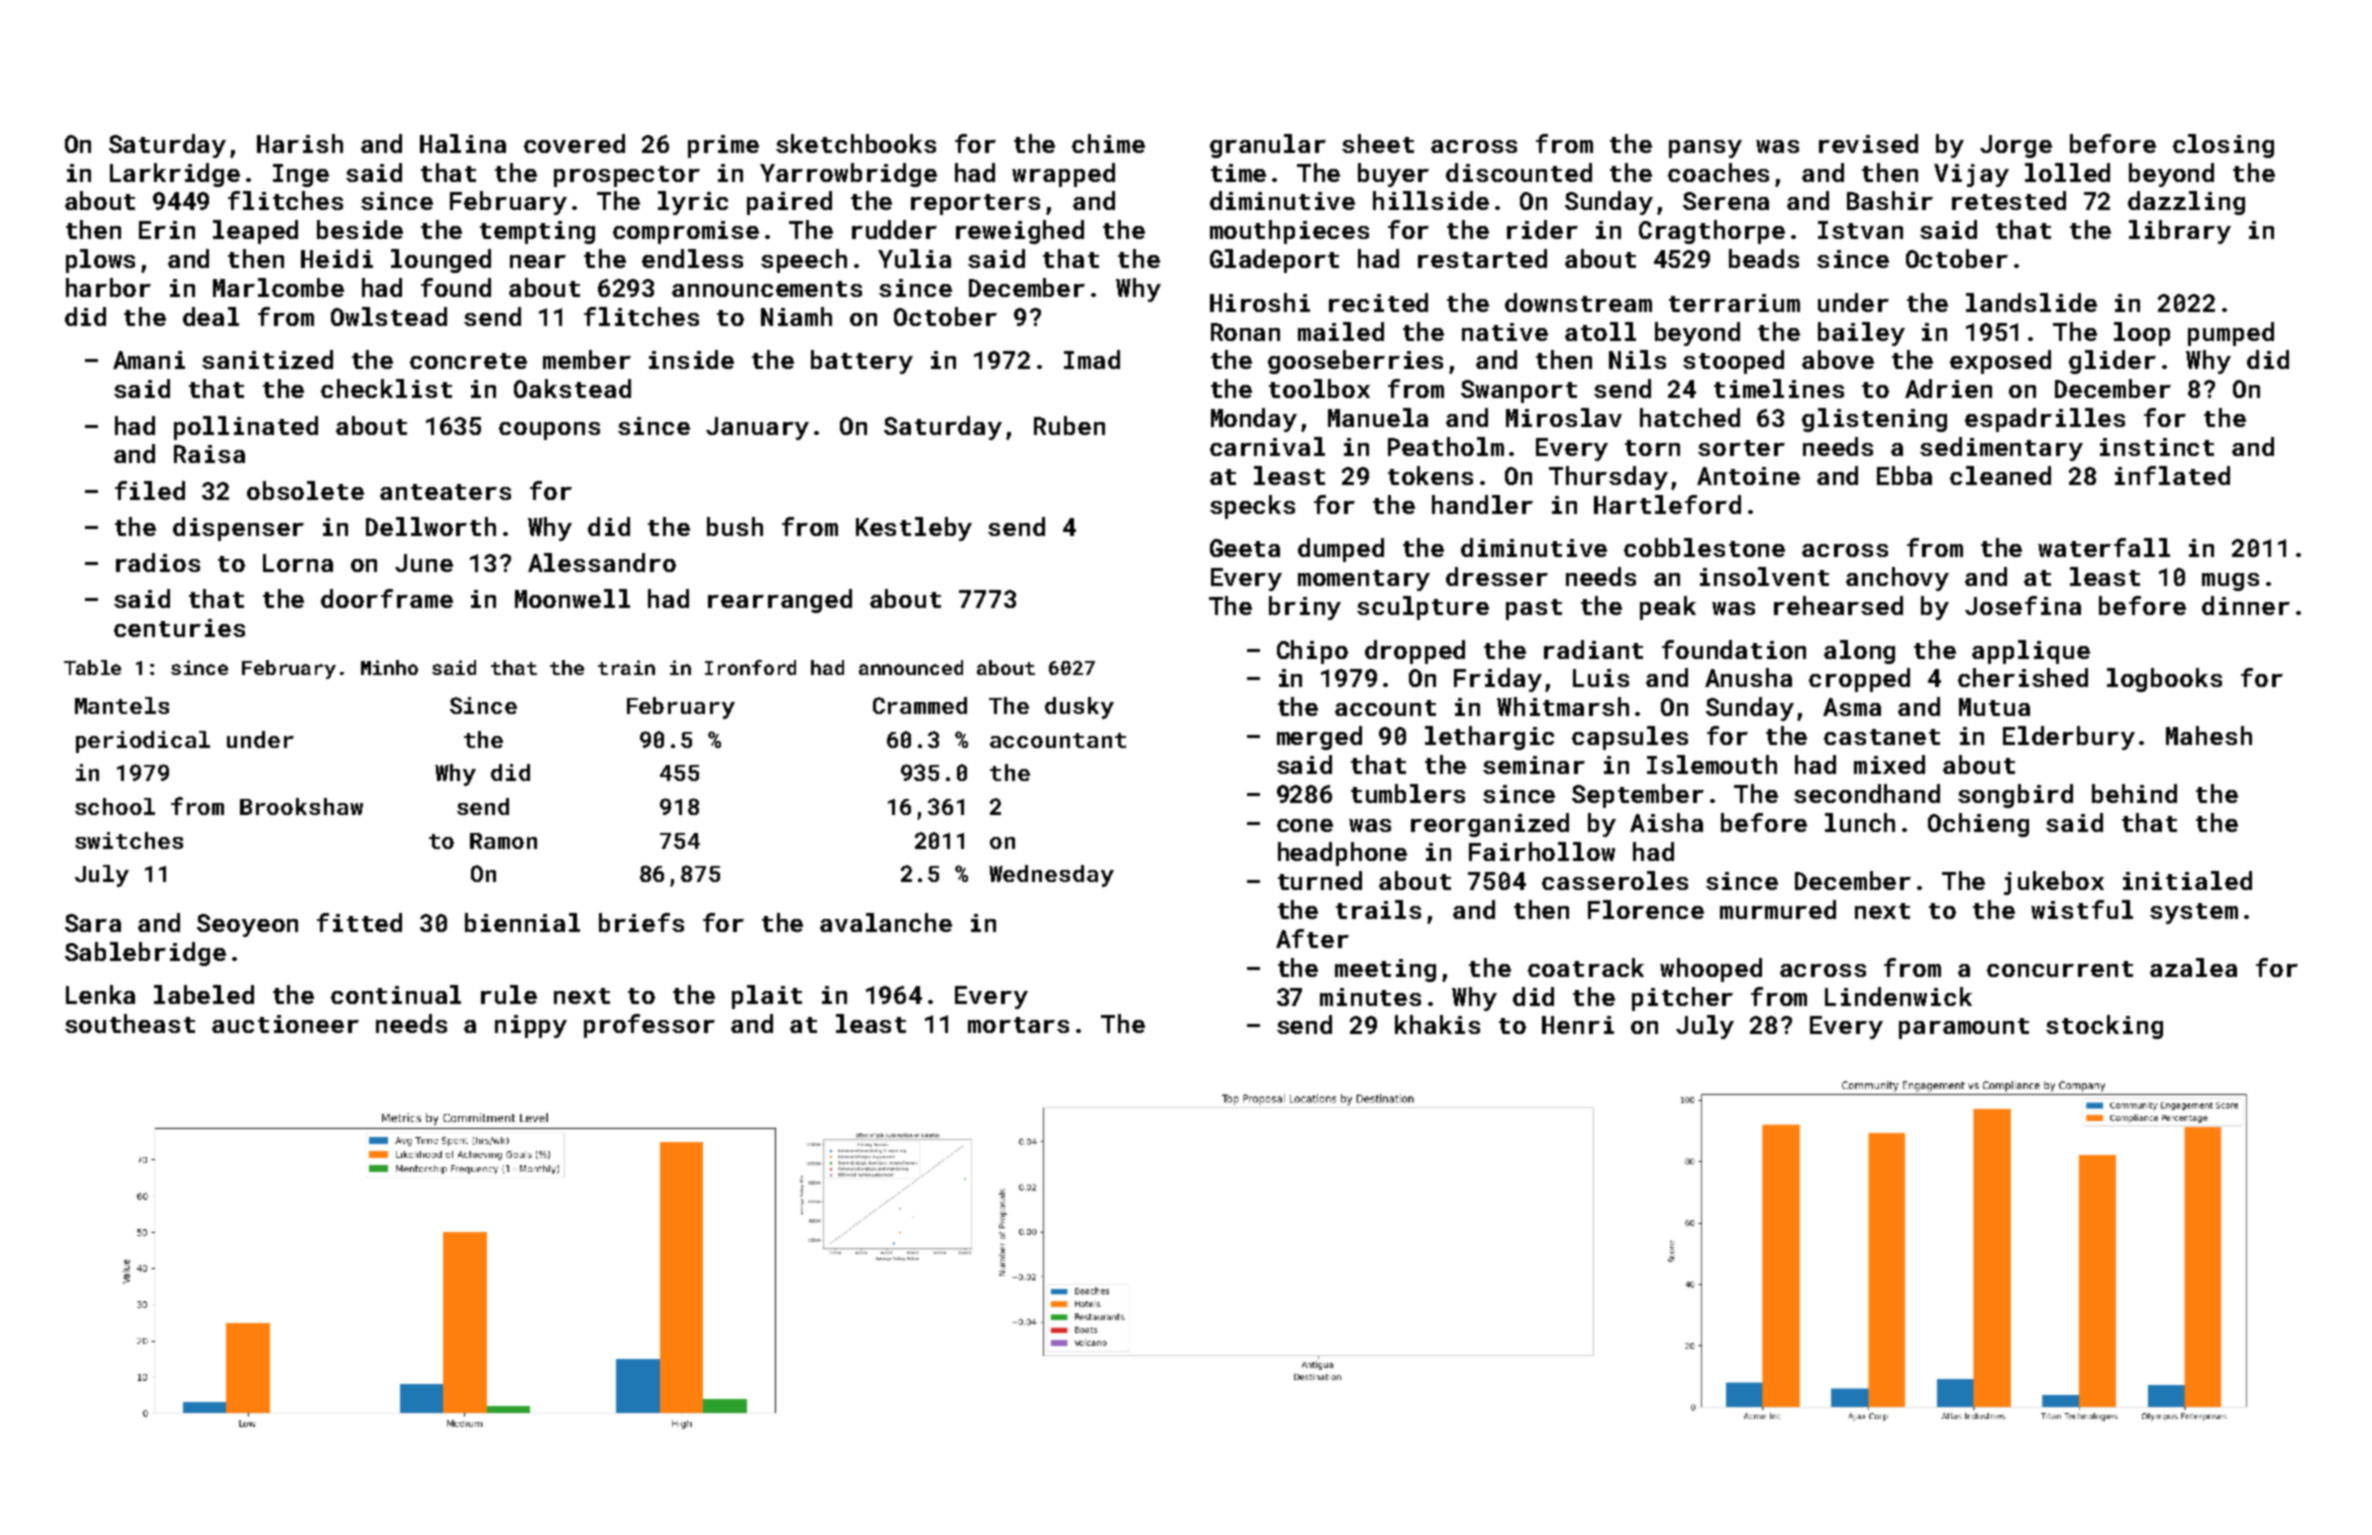  Describe the element at coordinates (856, 143) in the screenshot. I see `sketchbooks` at that location.
